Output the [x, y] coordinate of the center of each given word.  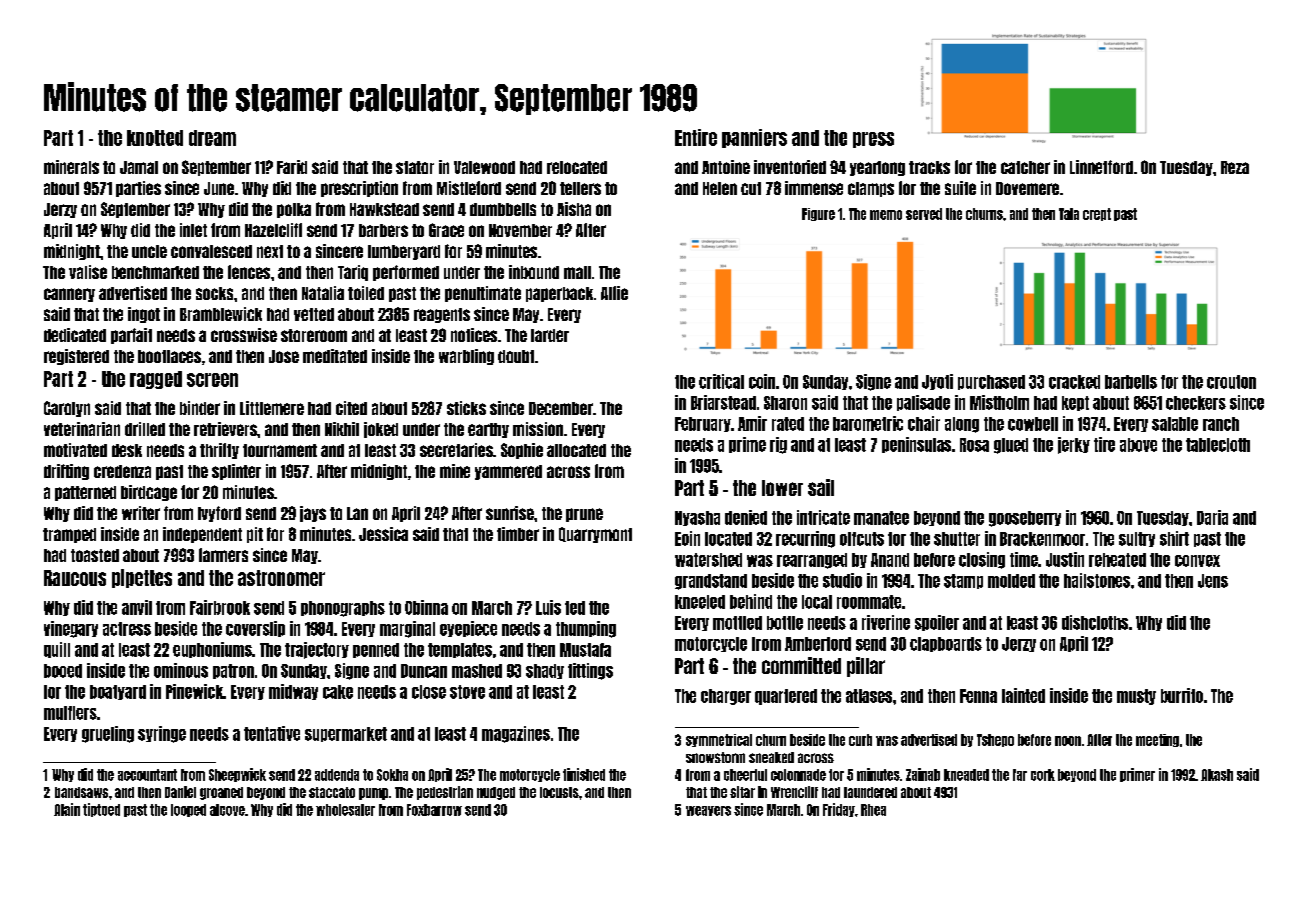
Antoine [726, 167]
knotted [155, 138]
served [924, 214]
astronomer [281, 578]
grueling [108, 734]
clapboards [946, 644]
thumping [586, 629]
